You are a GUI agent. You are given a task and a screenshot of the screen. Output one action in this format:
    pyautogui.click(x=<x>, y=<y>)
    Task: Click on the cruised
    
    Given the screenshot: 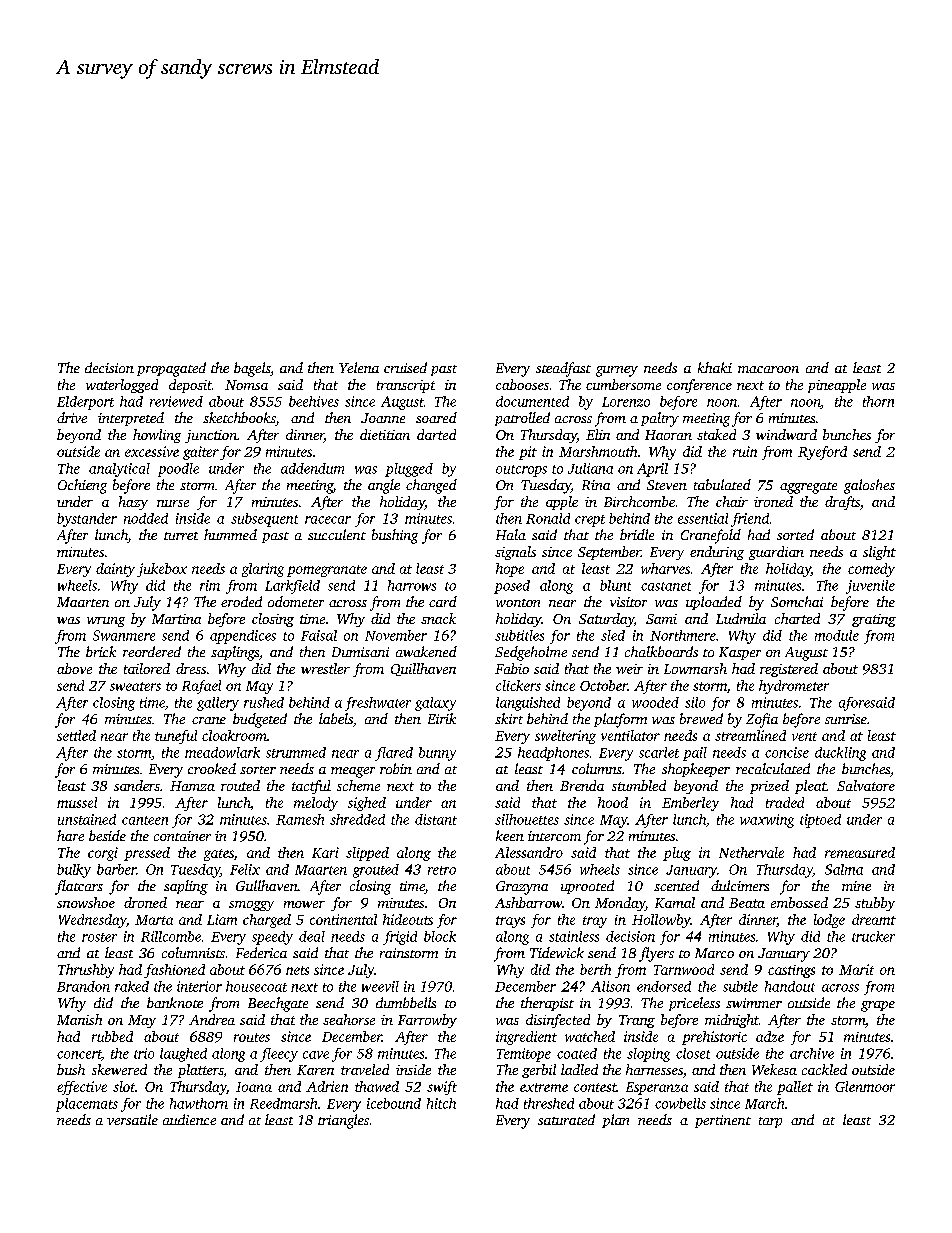 What is the action you would take?
    pyautogui.click(x=405, y=367)
